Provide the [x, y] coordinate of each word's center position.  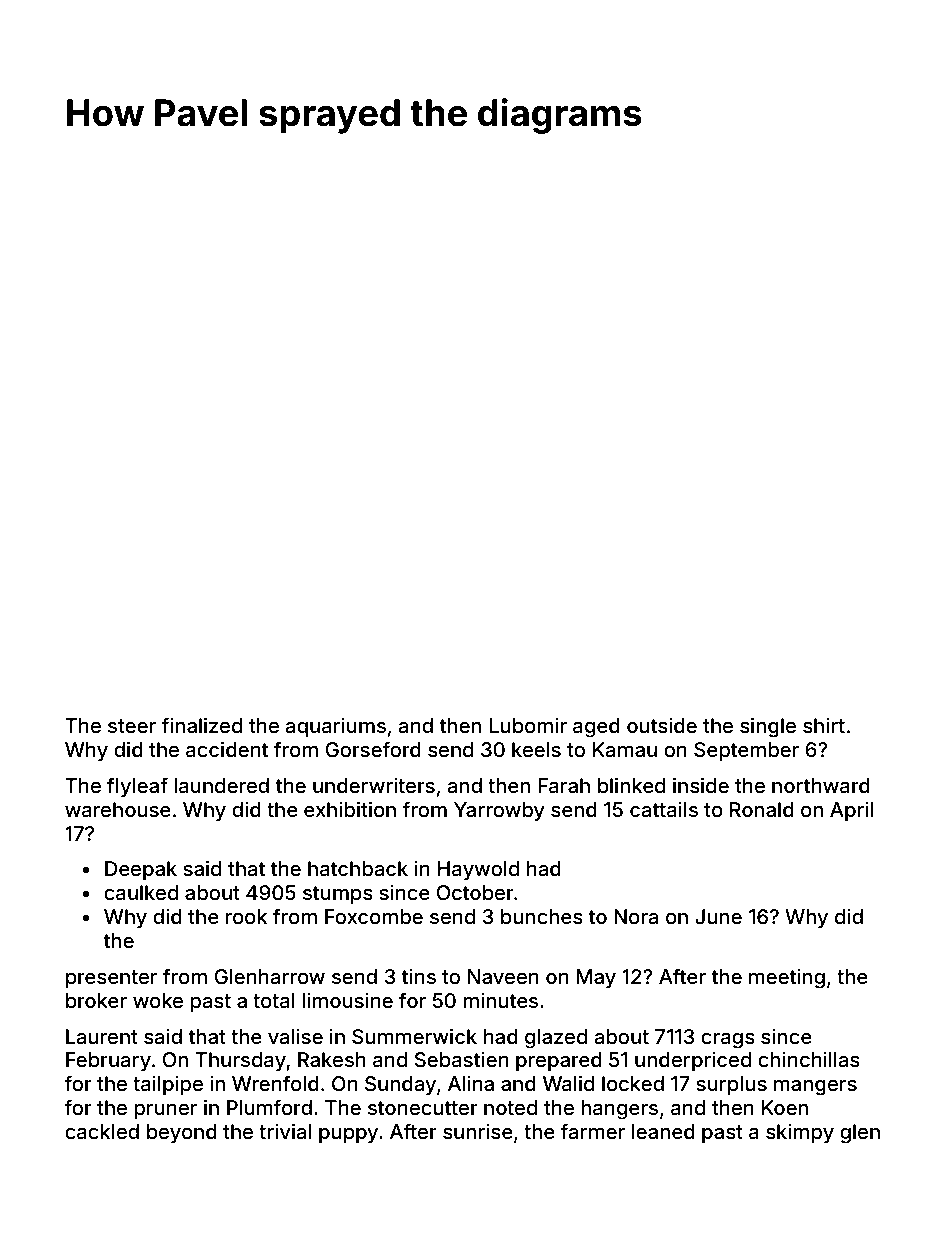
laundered [221, 785]
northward [821, 785]
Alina [471, 1083]
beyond [182, 1133]
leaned [663, 1131]
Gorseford [373, 749]
